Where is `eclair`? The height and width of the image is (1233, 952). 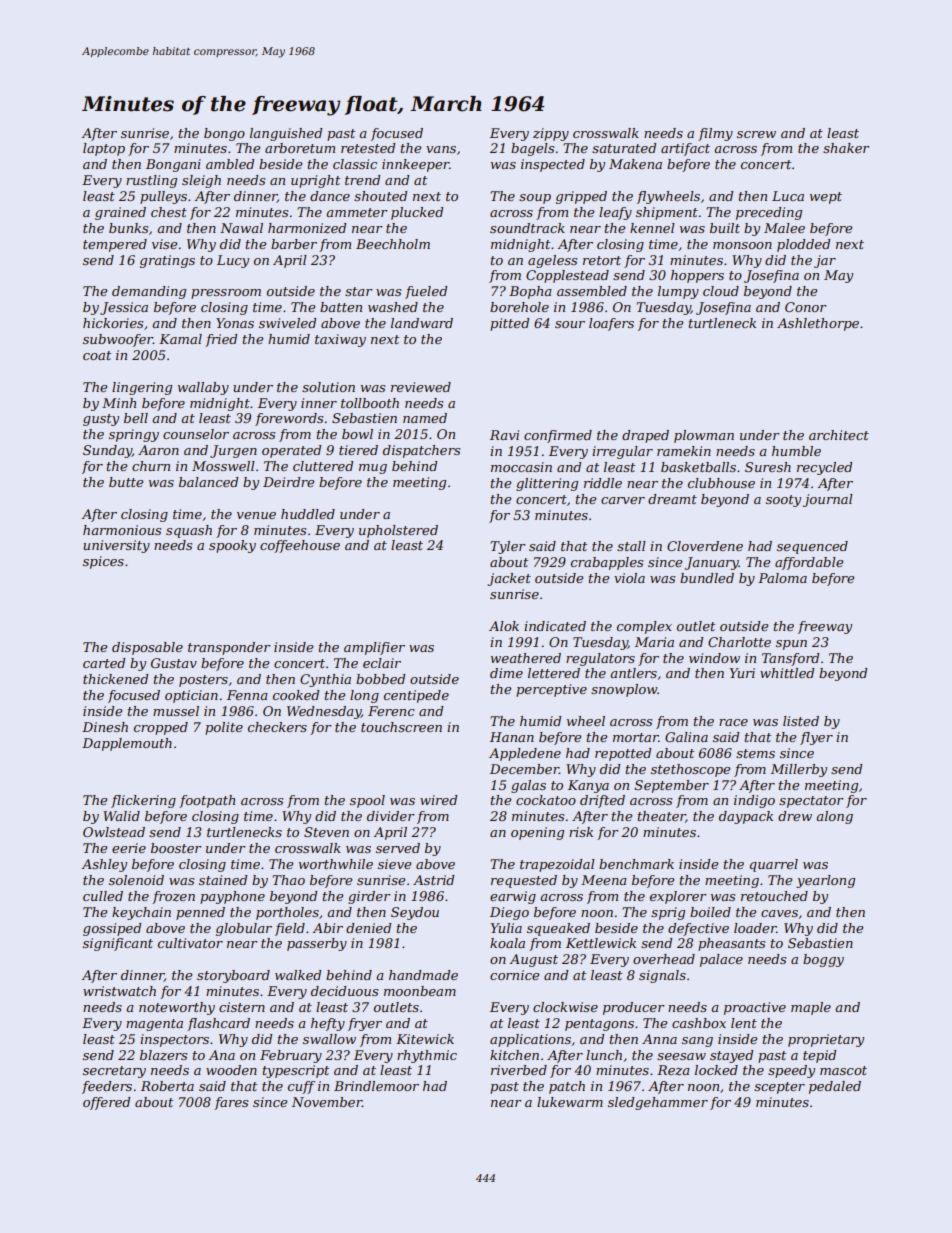
eclair is located at coordinates (382, 663).
